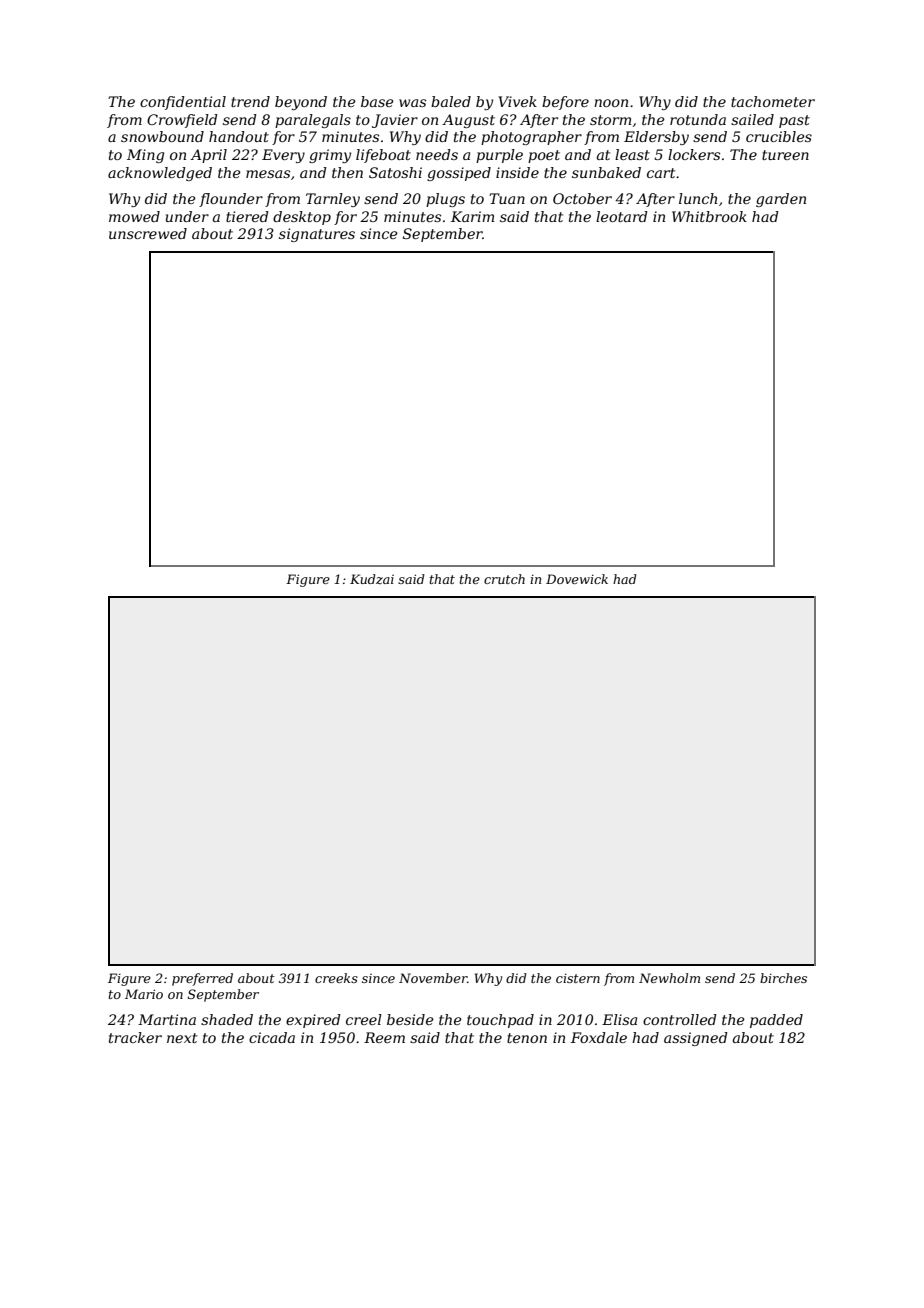 The image size is (924, 1308). What do you see at coordinates (776, 1021) in the page?
I see `padded` at bounding box center [776, 1021].
